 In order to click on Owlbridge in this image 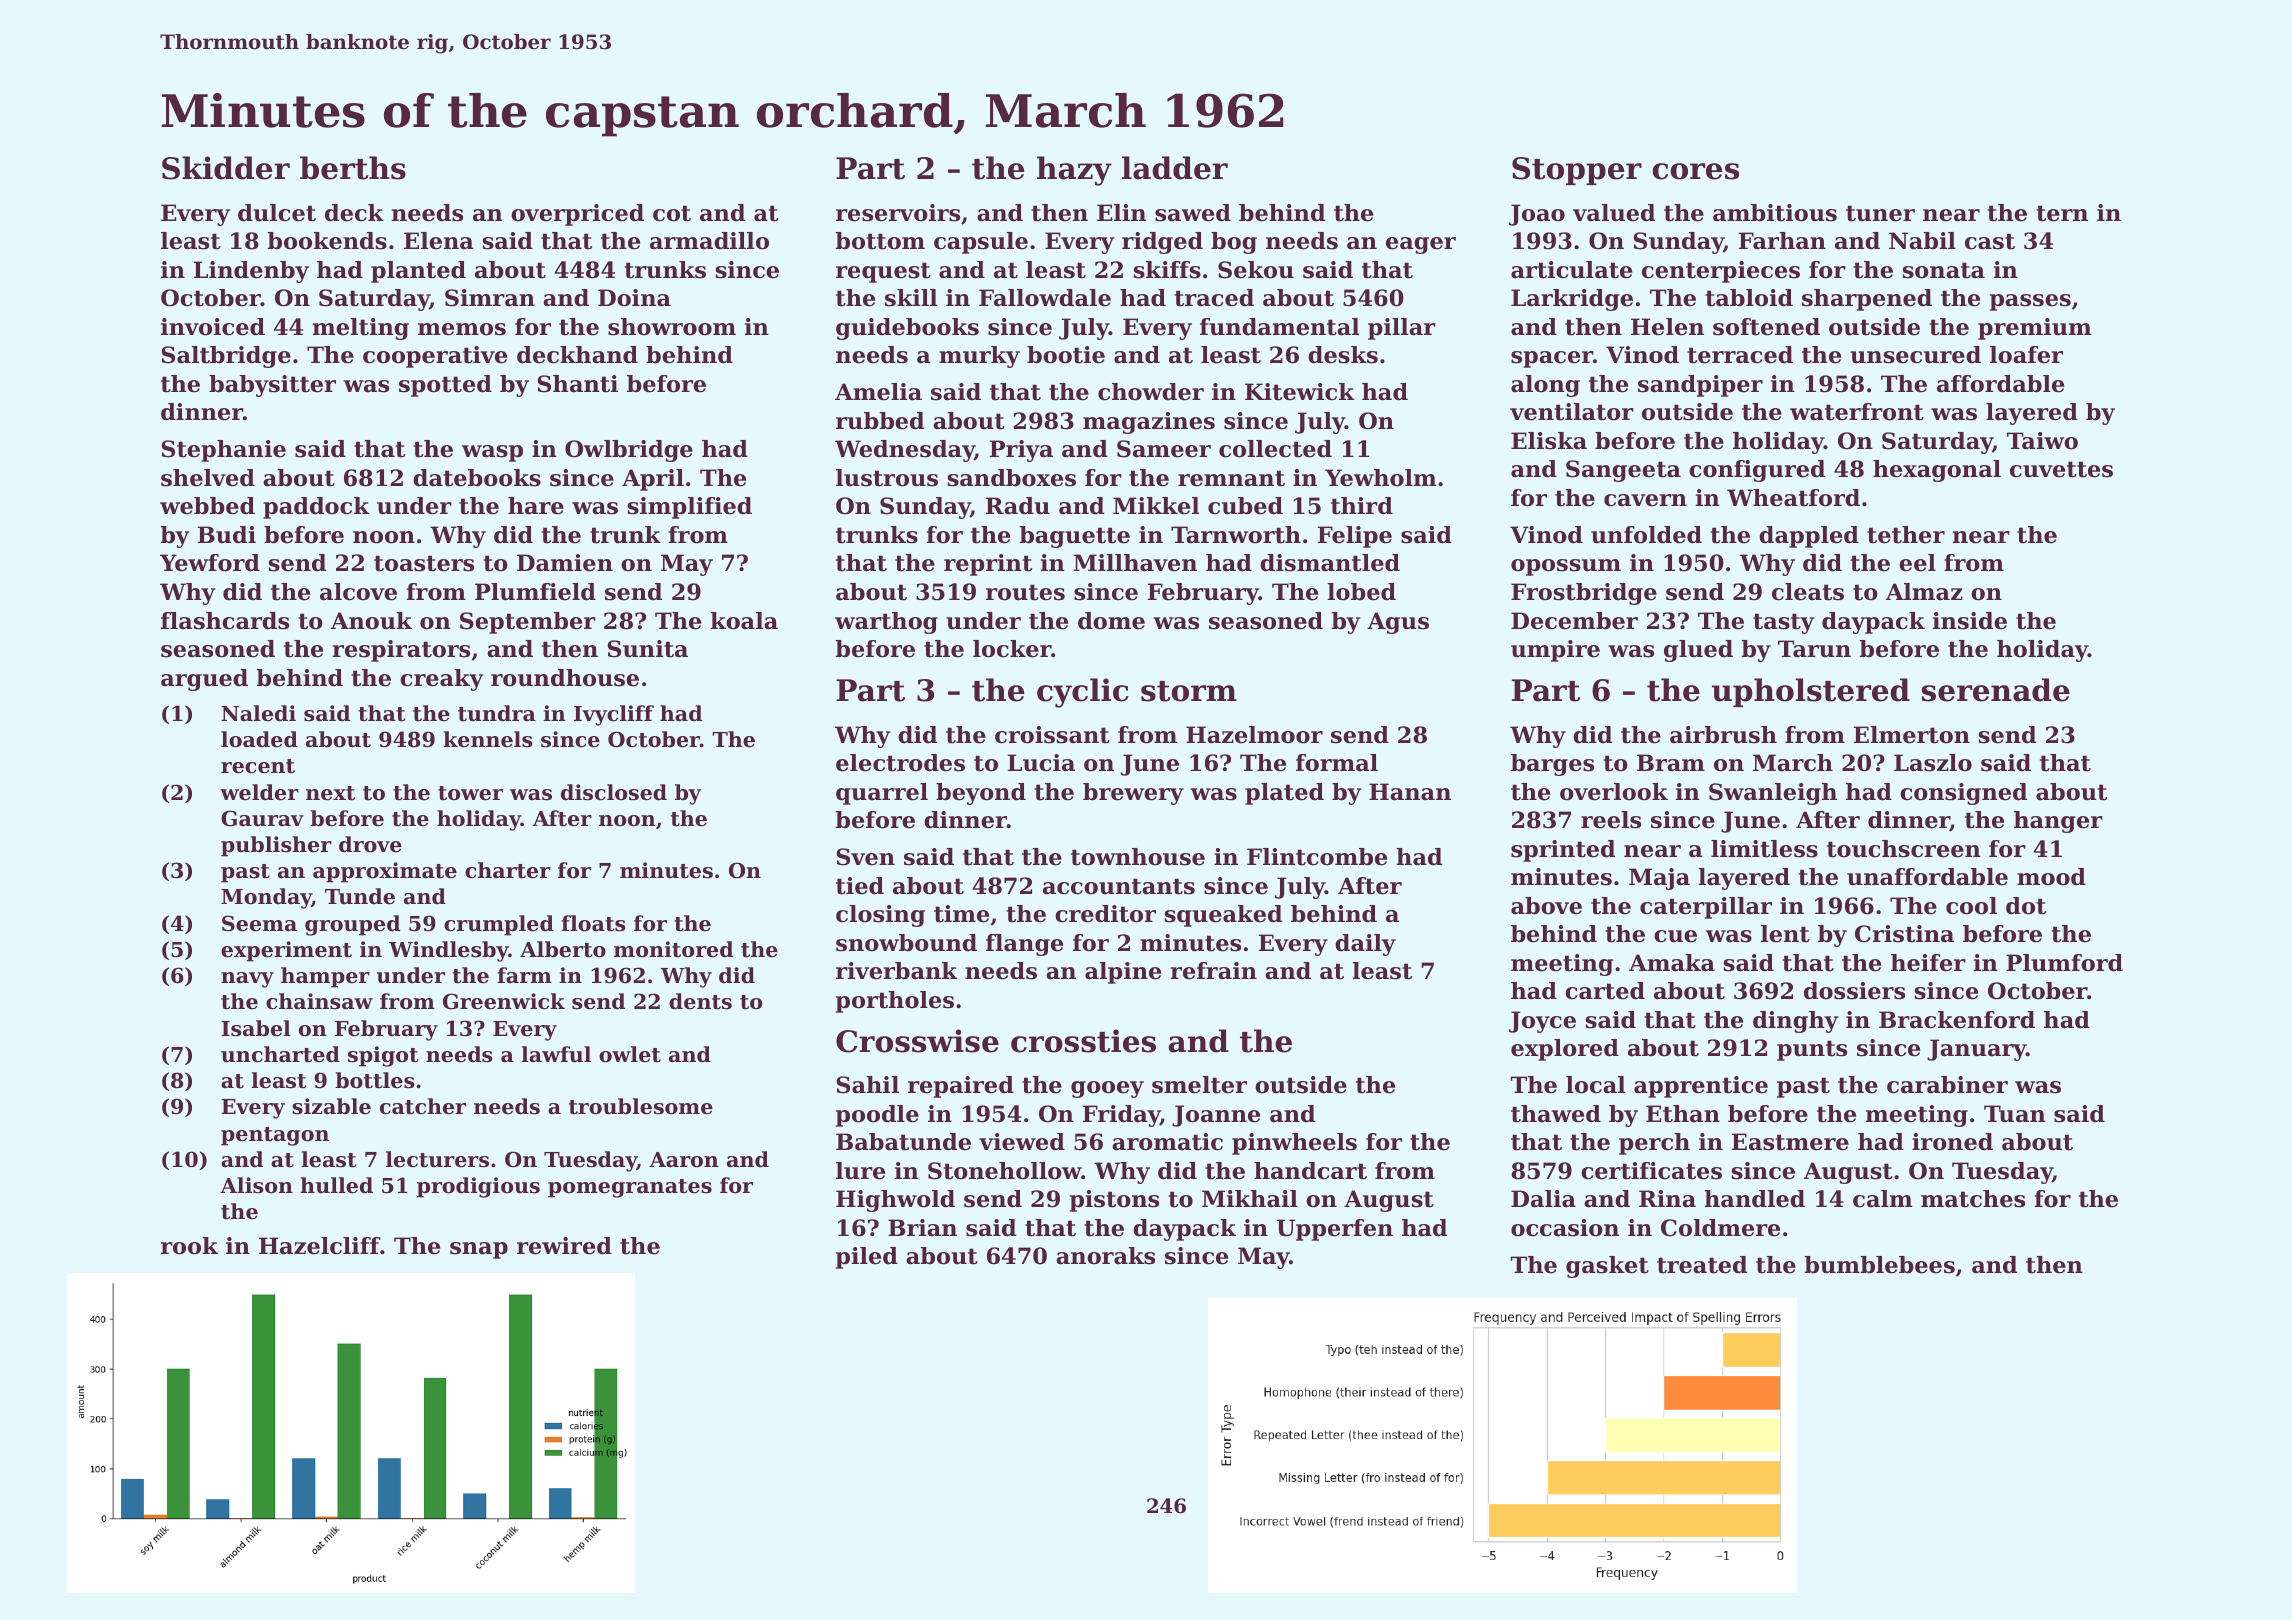, I will do `click(629, 451)`.
